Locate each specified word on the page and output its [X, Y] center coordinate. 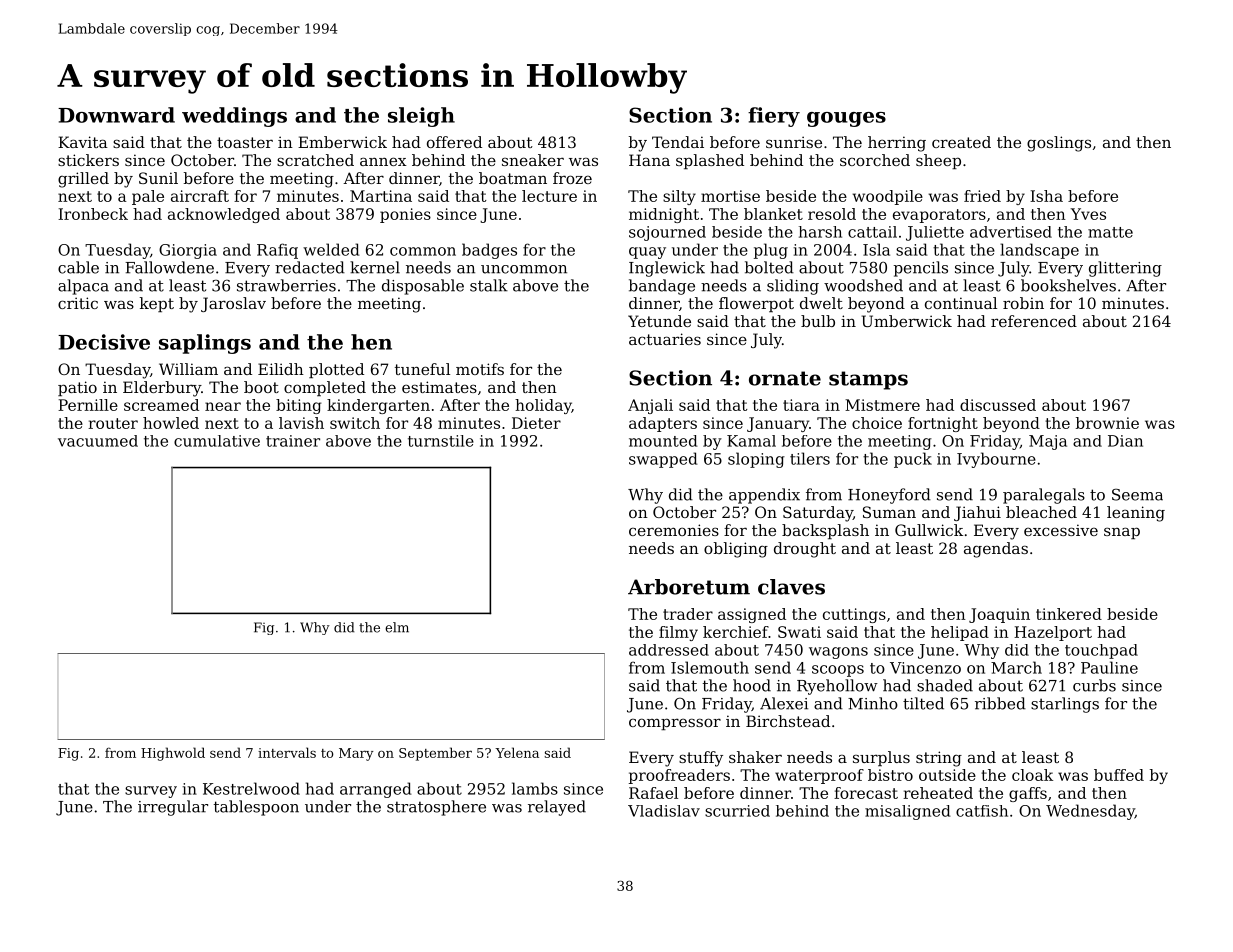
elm [397, 627]
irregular [173, 808]
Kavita [83, 142]
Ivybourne [996, 460]
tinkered [1069, 614]
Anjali [650, 406]
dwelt [821, 303]
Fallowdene [169, 267]
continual [961, 303]
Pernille [88, 405]
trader [688, 614]
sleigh [421, 117]
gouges [846, 119]
